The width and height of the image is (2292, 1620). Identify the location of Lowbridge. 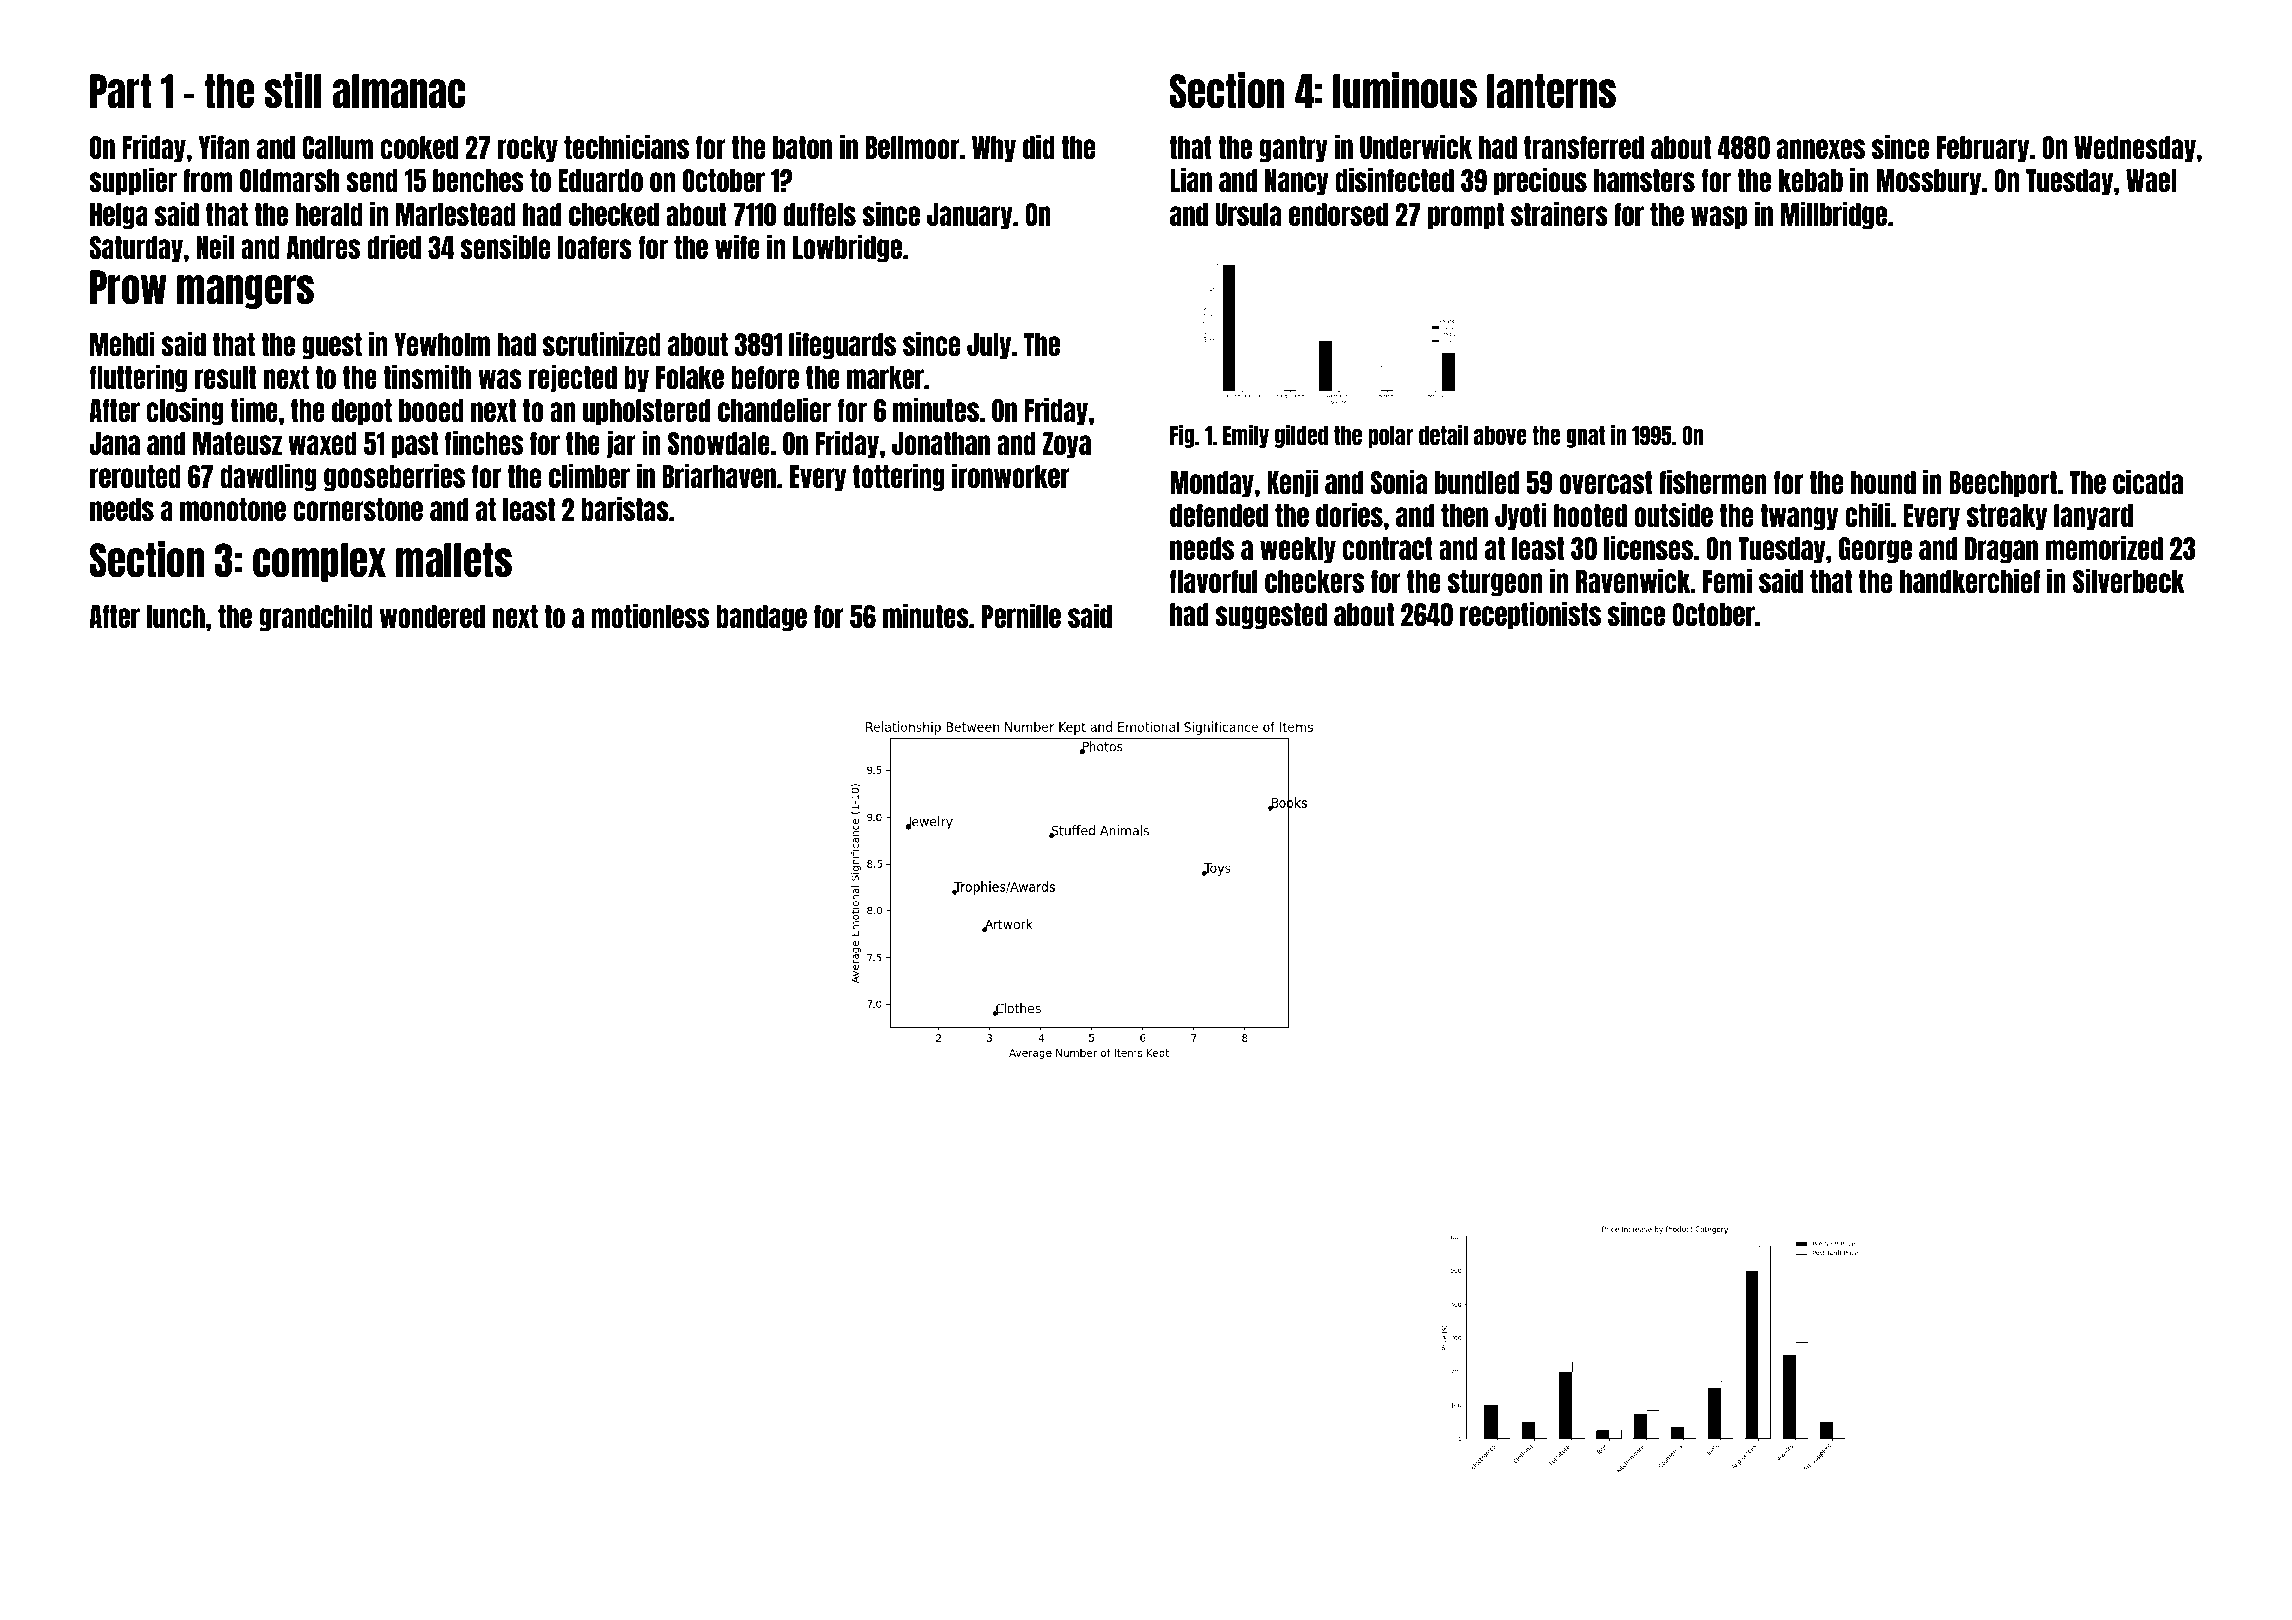
(847, 248).
